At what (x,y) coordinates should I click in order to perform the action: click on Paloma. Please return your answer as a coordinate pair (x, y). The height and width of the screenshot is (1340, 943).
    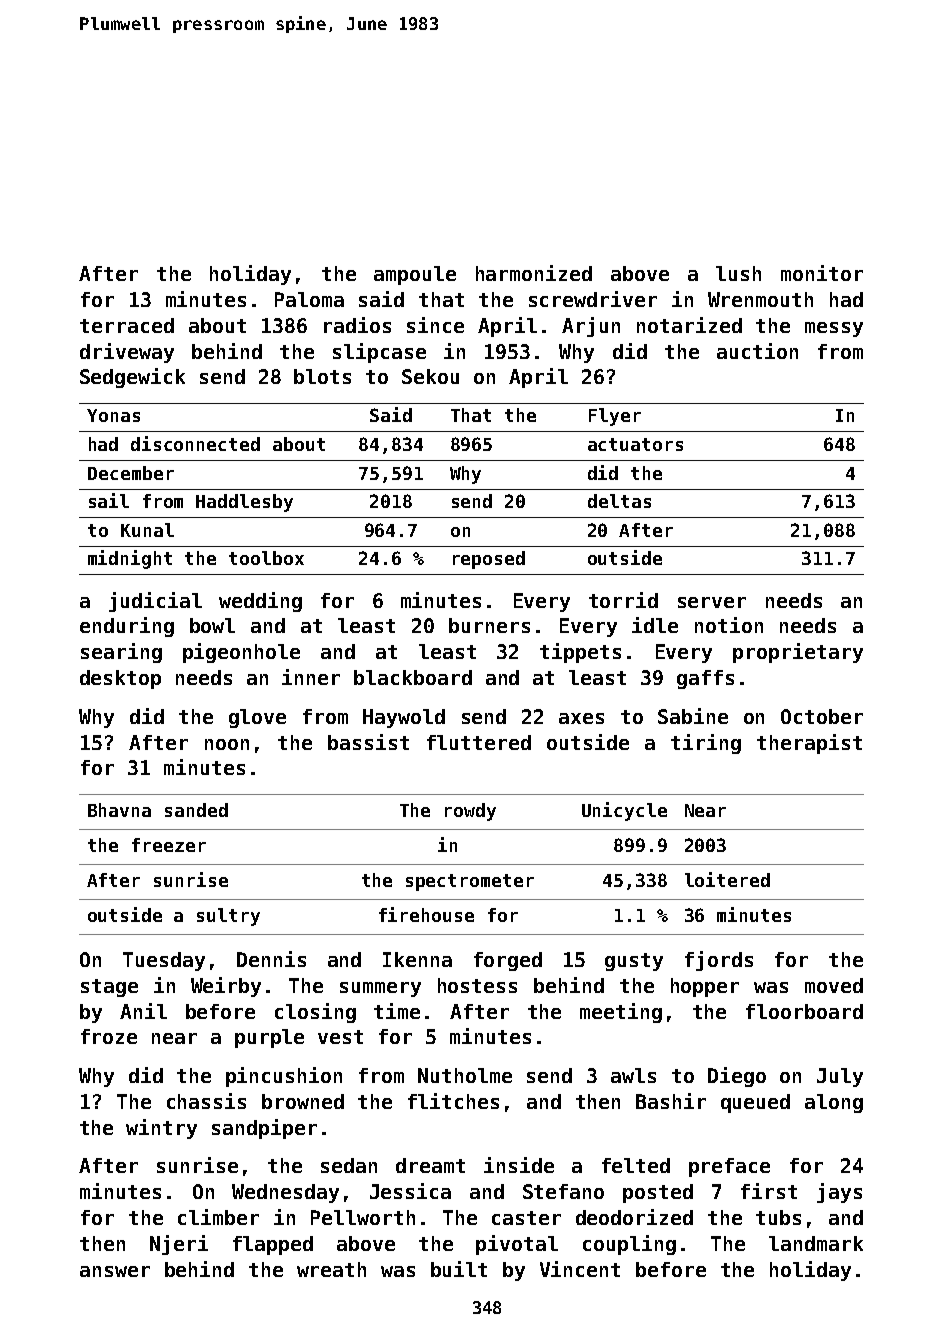
    Looking at the image, I should click on (309, 299).
